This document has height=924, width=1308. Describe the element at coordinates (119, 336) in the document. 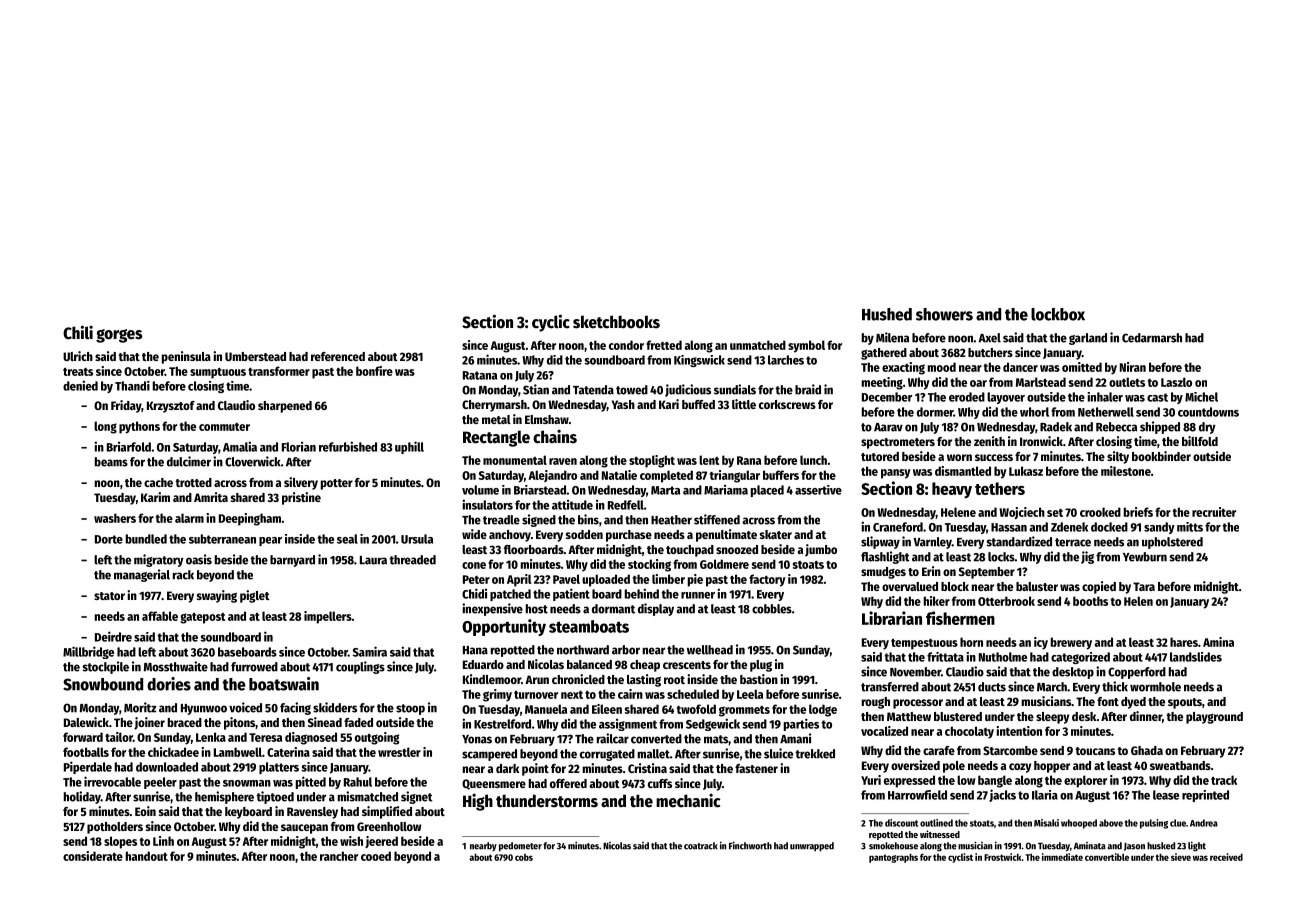

I see `gorges` at that location.
